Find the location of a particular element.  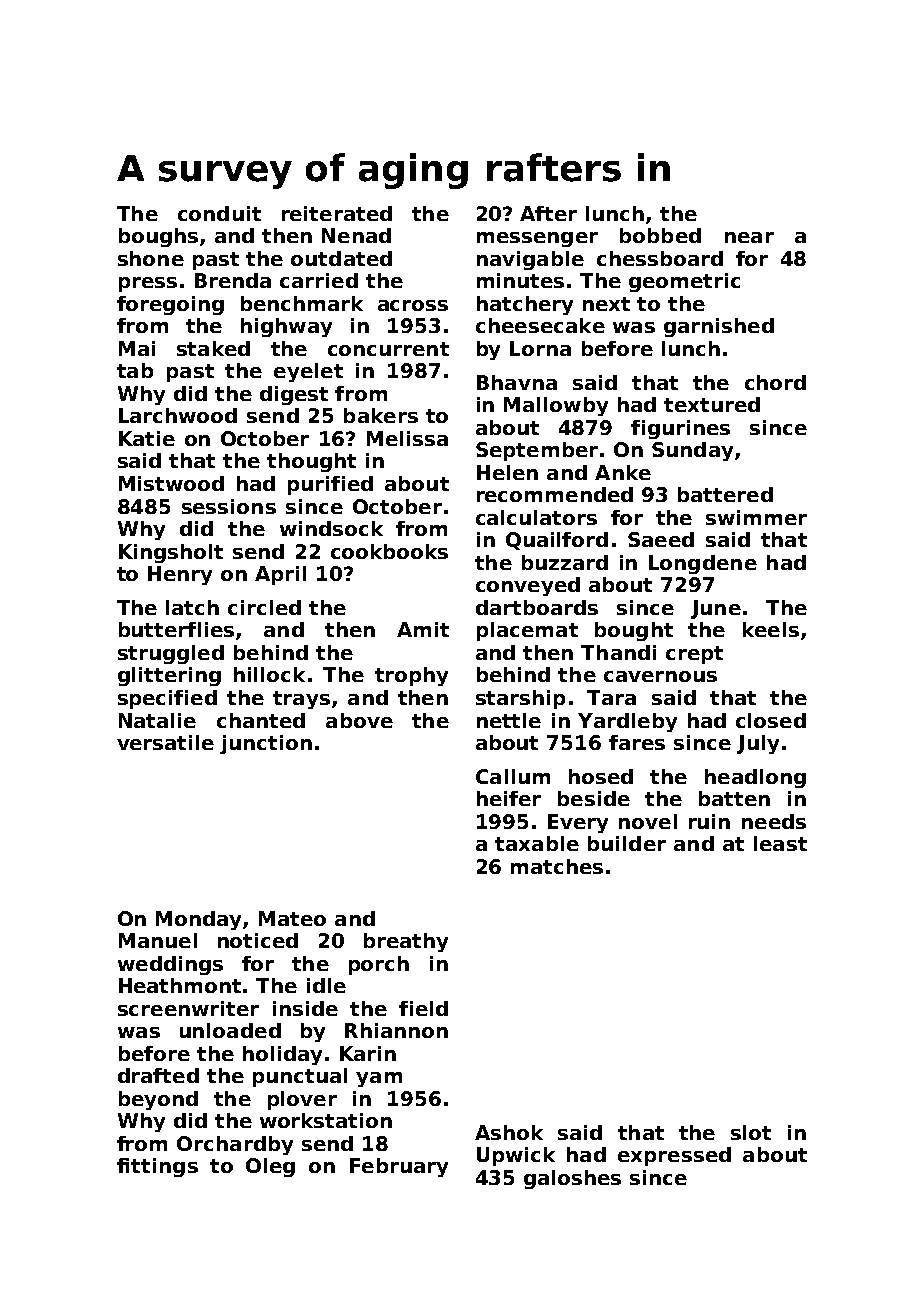

builder is located at coordinates (627, 843).
